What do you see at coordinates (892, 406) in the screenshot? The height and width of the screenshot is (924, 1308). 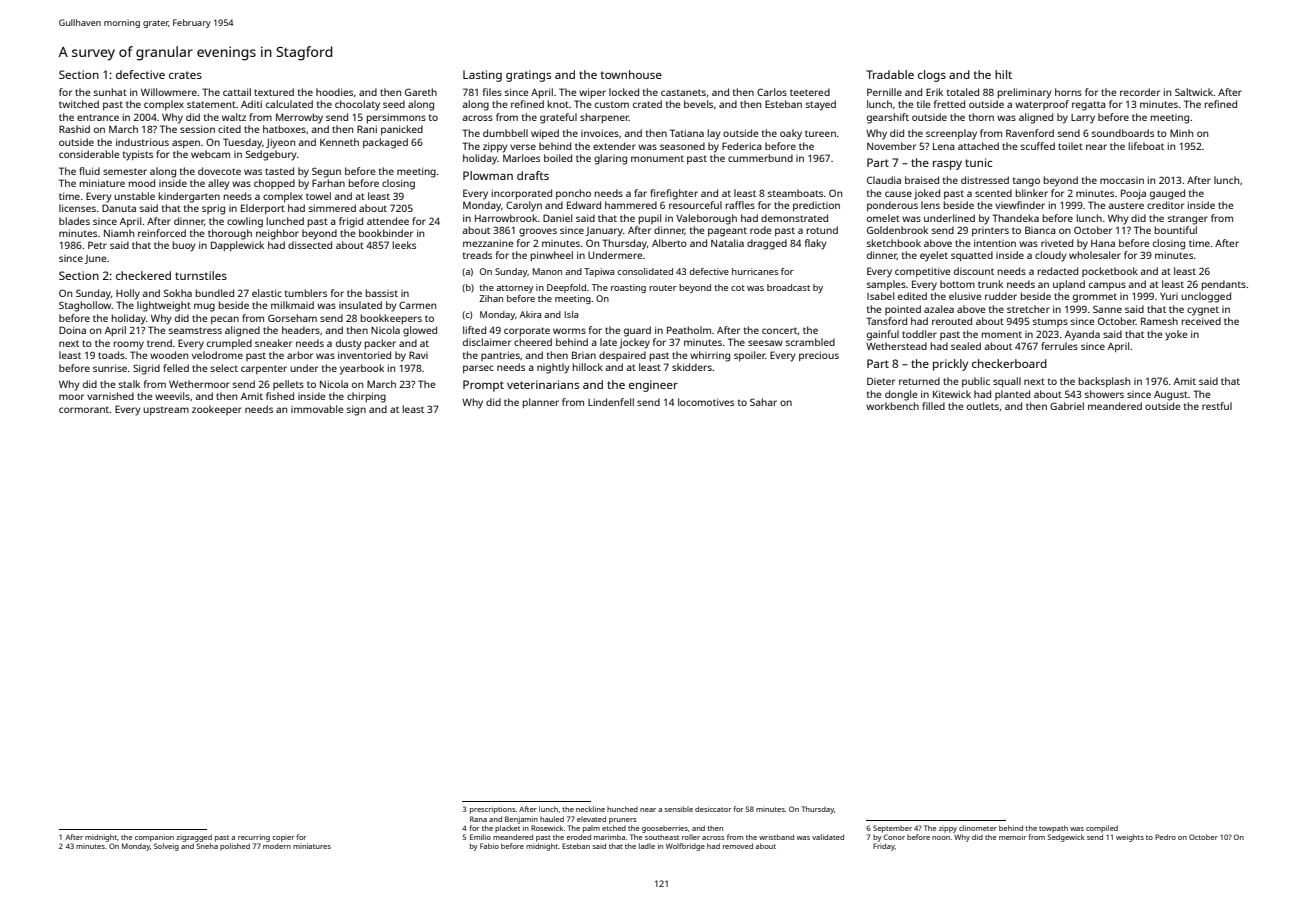 I see `workbench` at bounding box center [892, 406].
